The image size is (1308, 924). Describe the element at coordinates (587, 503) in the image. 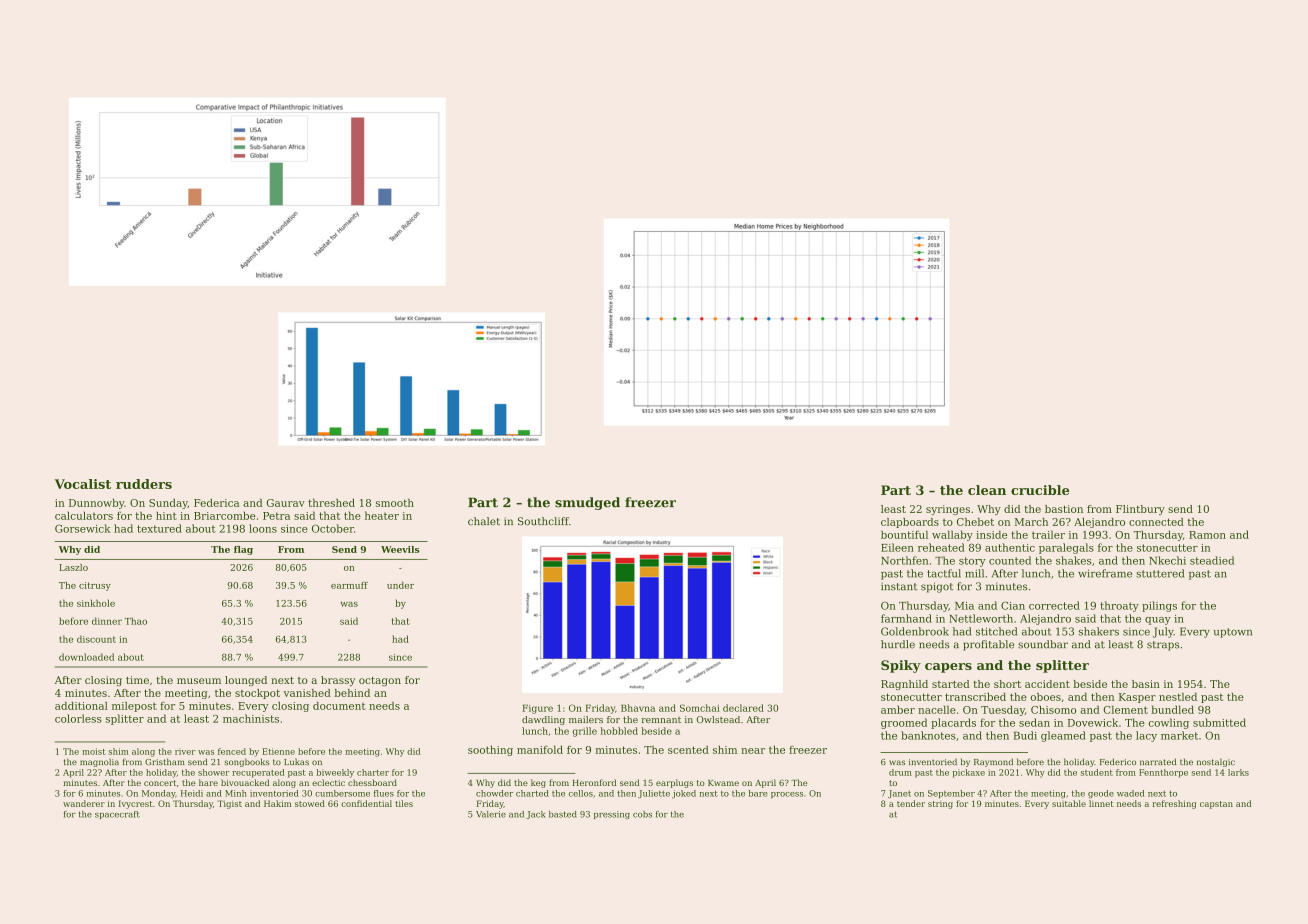

I see `smudged` at that location.
